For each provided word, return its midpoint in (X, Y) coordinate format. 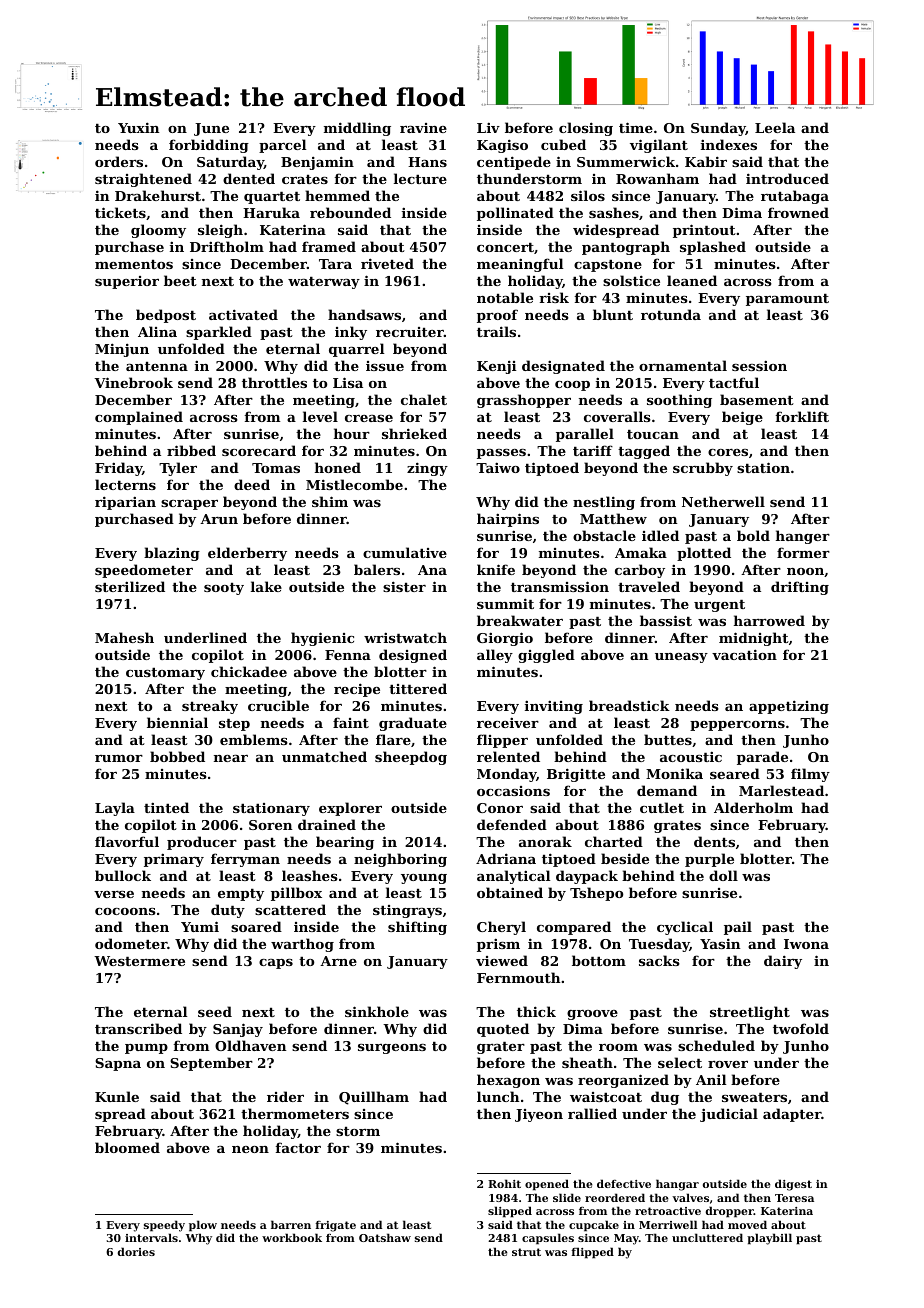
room (618, 1047)
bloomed (127, 1147)
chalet (424, 399)
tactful (734, 382)
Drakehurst (158, 195)
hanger (803, 537)
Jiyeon (539, 1115)
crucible (278, 705)
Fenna (348, 655)
